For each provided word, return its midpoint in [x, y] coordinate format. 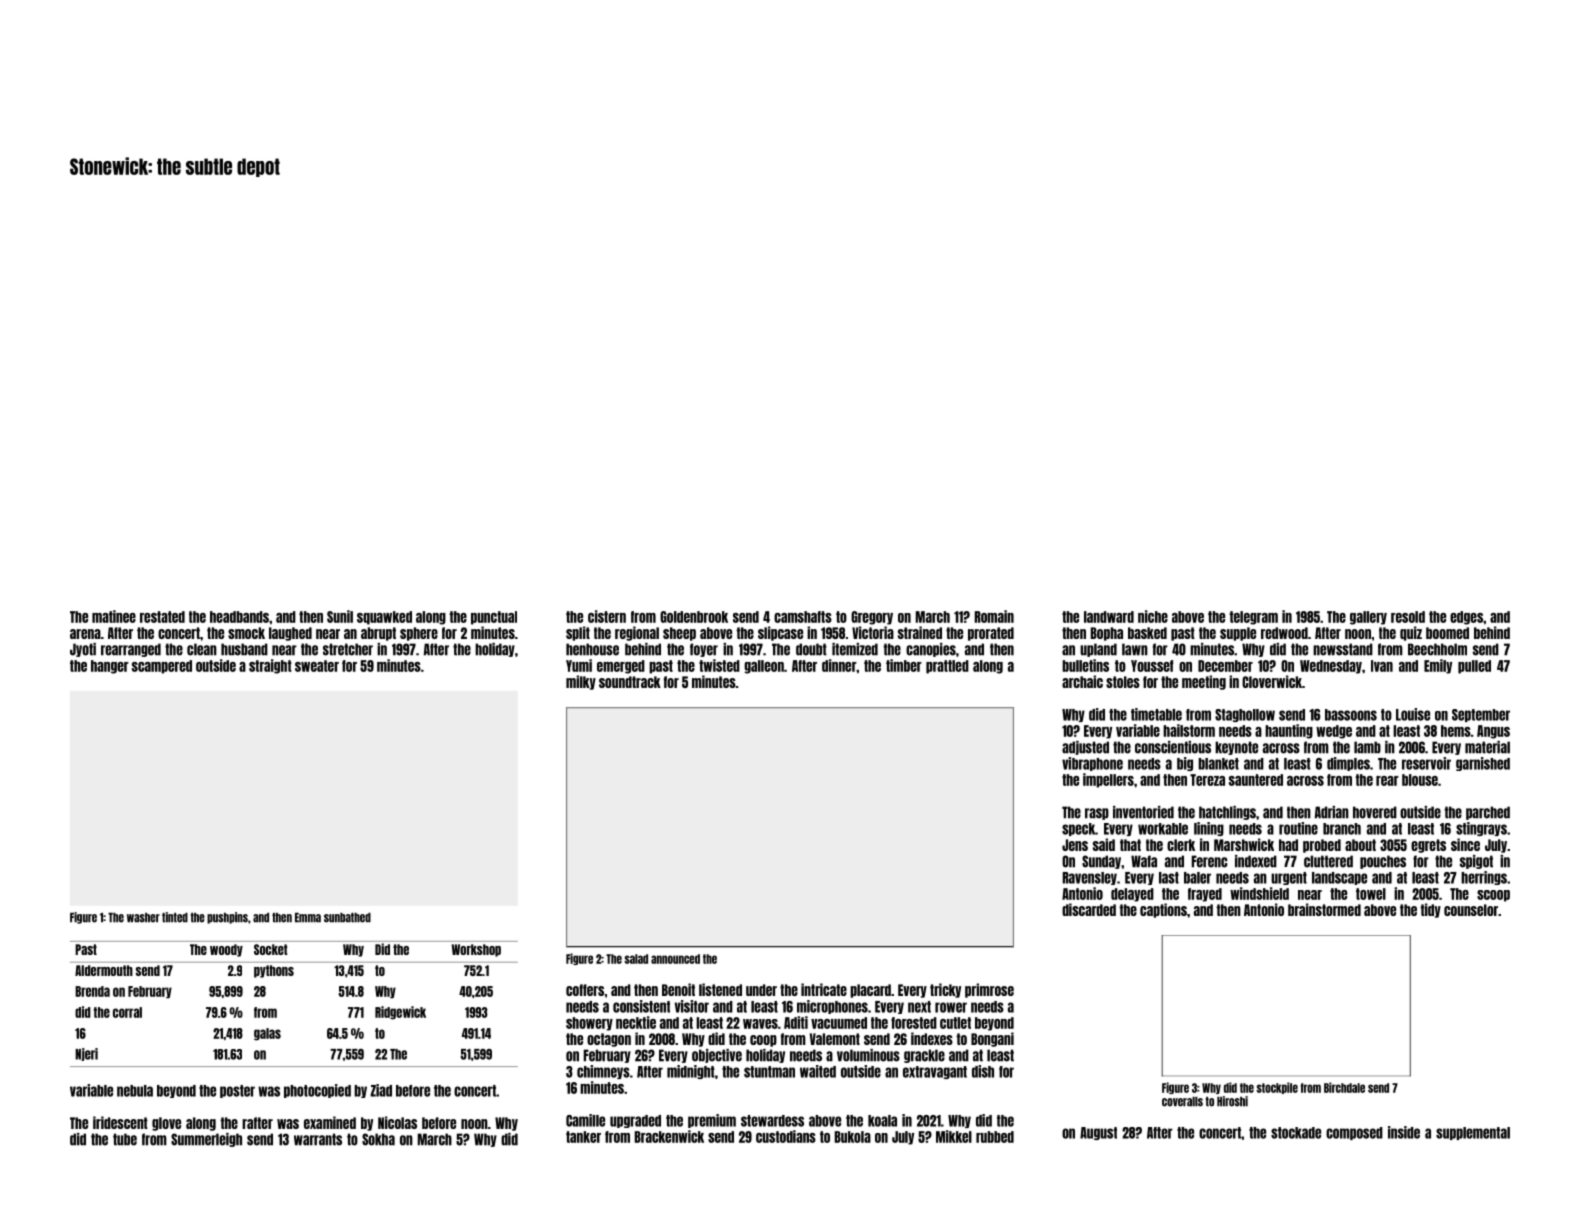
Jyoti [83, 650]
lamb [1367, 747]
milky [581, 682]
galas [267, 1034]
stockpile [1277, 1088]
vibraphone [1092, 764]
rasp [1097, 814]
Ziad [381, 1090]
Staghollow [1245, 715]
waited [818, 1071]
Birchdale [1344, 1087]
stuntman [769, 1072]
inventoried [1143, 812]
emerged [621, 667]
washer [143, 918]
